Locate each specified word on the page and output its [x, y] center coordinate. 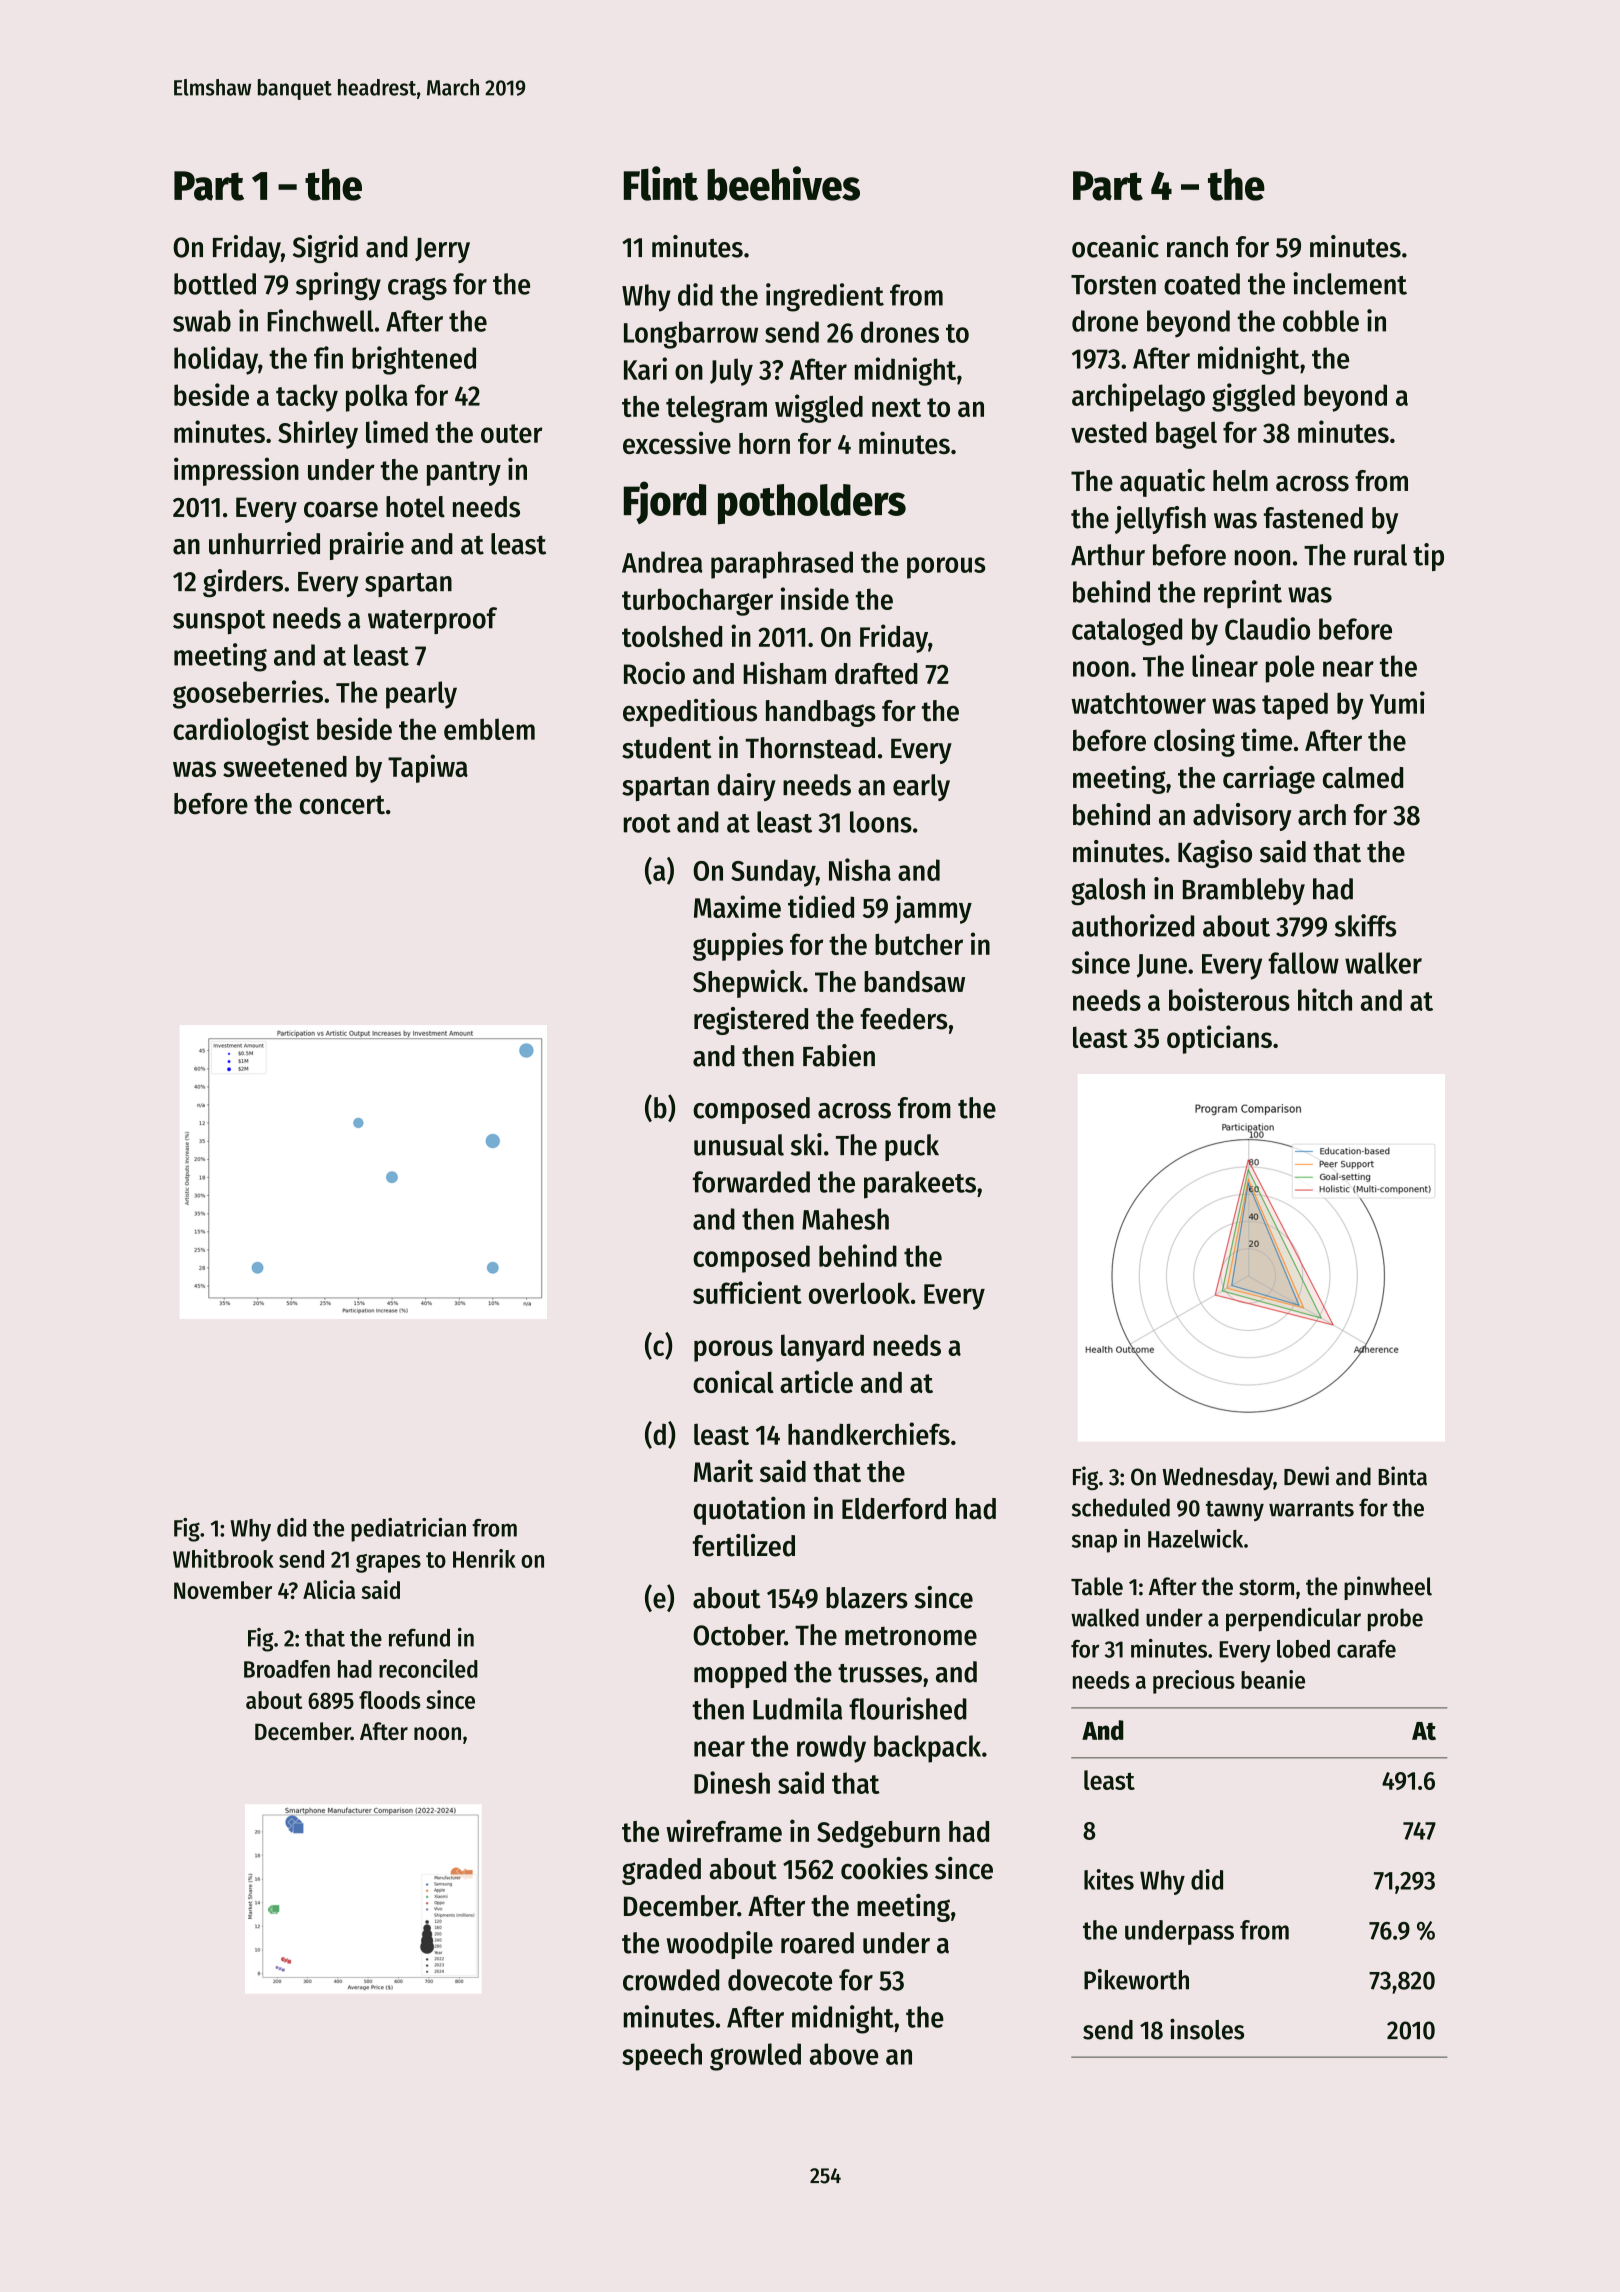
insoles [1207, 2029]
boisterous [1229, 999]
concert [342, 805]
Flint [661, 183]
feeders [903, 1019]
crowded [671, 1980]
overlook [859, 1293]
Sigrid [325, 249]
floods [390, 1700]
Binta [1402, 1476]
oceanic [1115, 246]
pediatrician [408, 1530]
